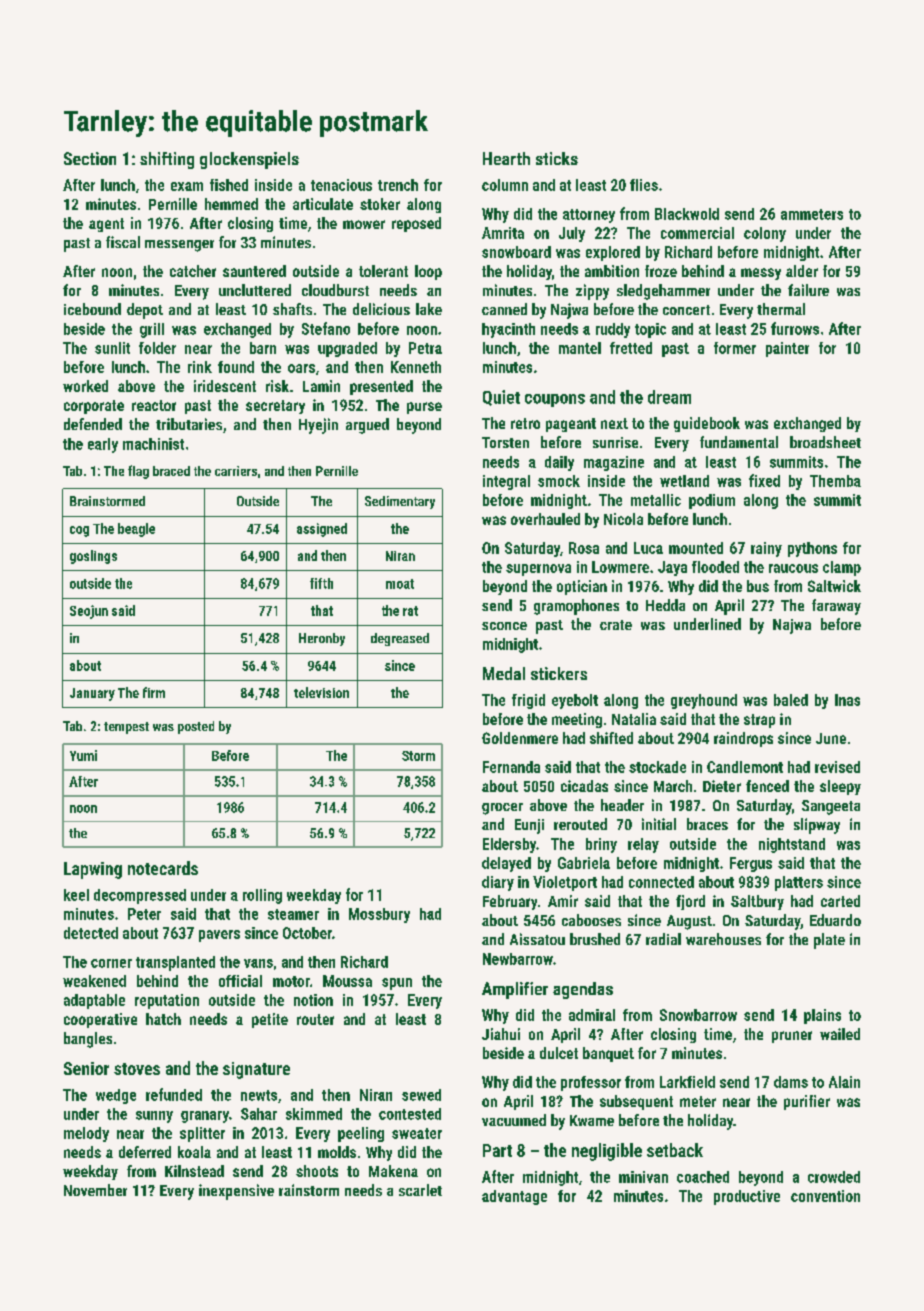 The width and height of the image is (924, 1311). What do you see at coordinates (514, 1120) in the image?
I see `vacuumed` at bounding box center [514, 1120].
